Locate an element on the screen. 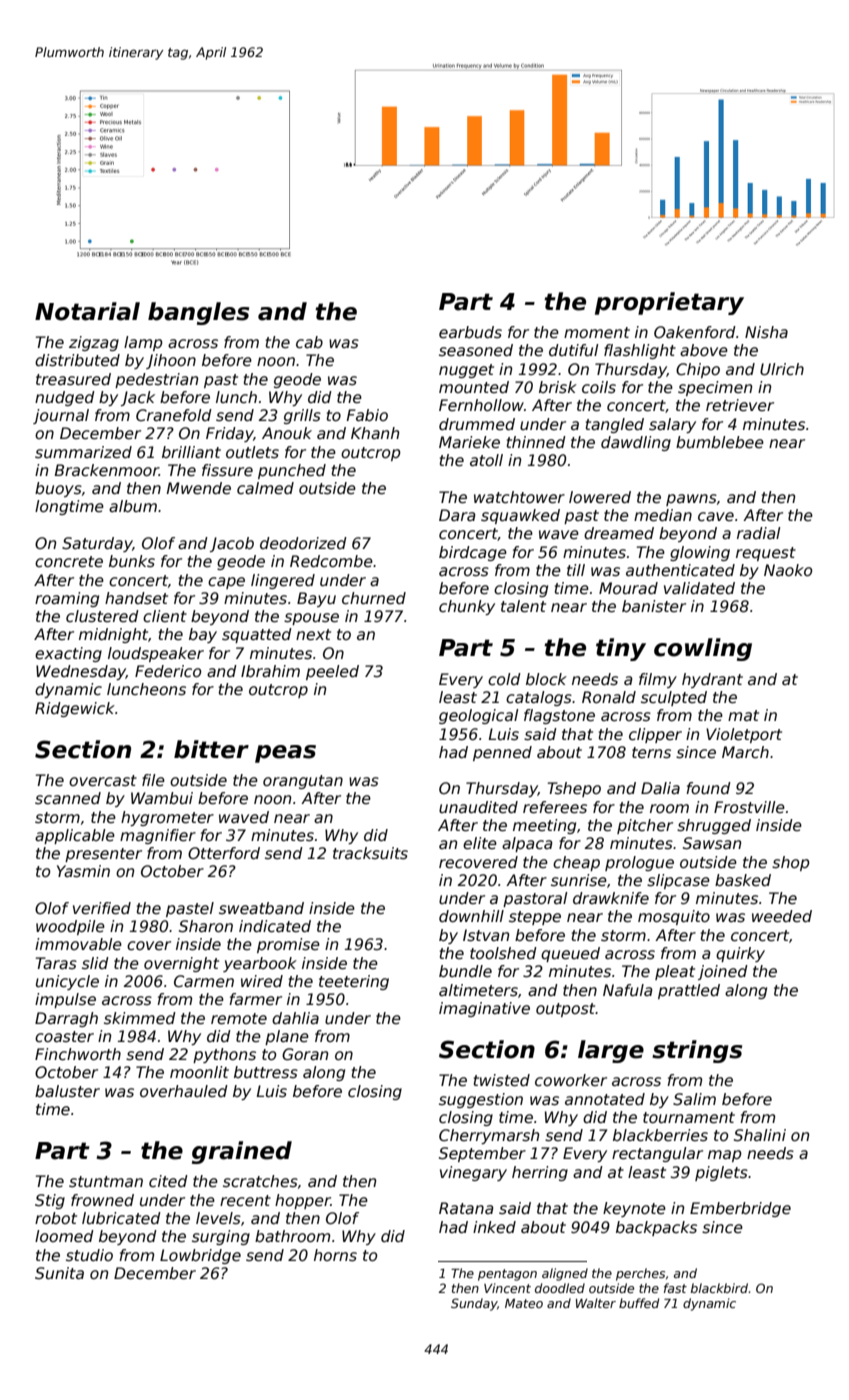 The width and height of the screenshot is (849, 1400). found is located at coordinates (708, 788).
